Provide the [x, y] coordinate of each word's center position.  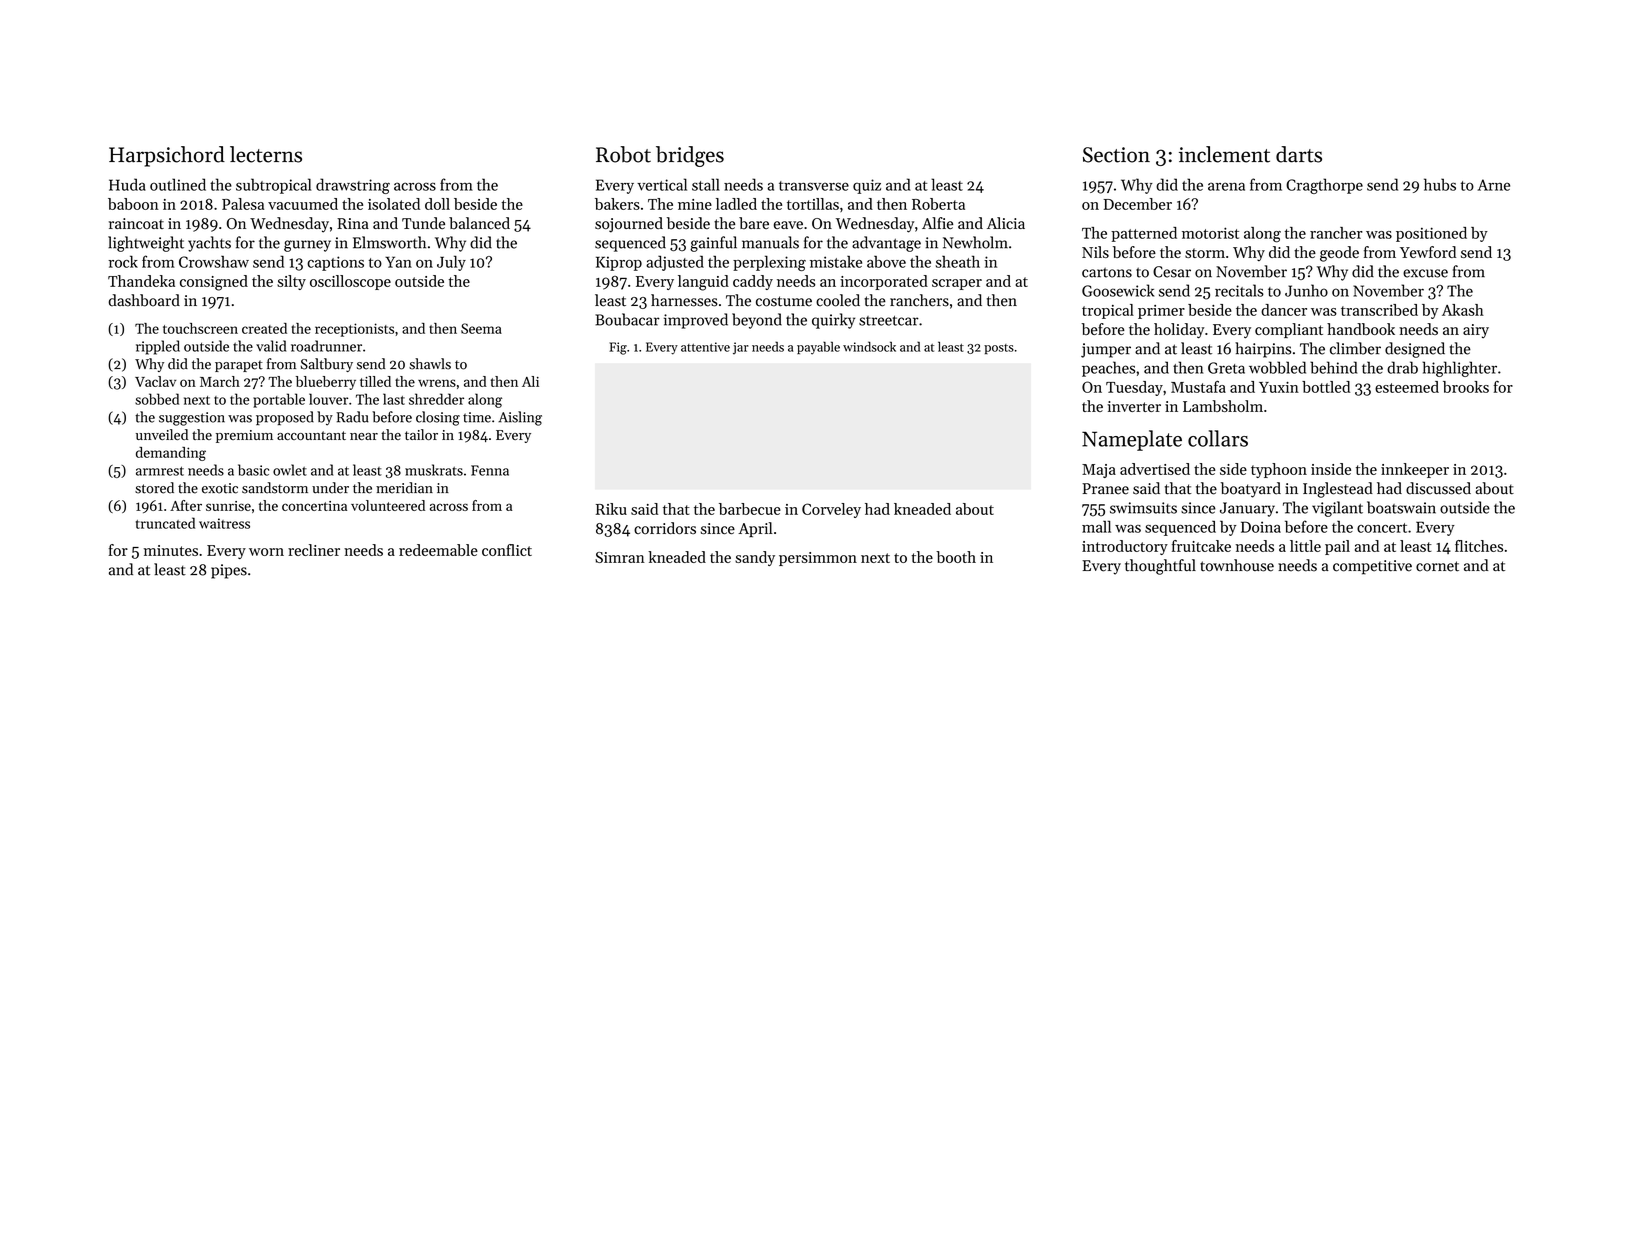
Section [1116, 155]
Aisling [520, 418]
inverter [1134, 406]
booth [956, 557]
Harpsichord [167, 156]
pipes [229, 571]
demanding [171, 454]
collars [1218, 438]
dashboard [144, 300]
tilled [375, 381]
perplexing [769, 263]
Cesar [1172, 272]
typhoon [1279, 470]
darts [1299, 154]
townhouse [1237, 565]
